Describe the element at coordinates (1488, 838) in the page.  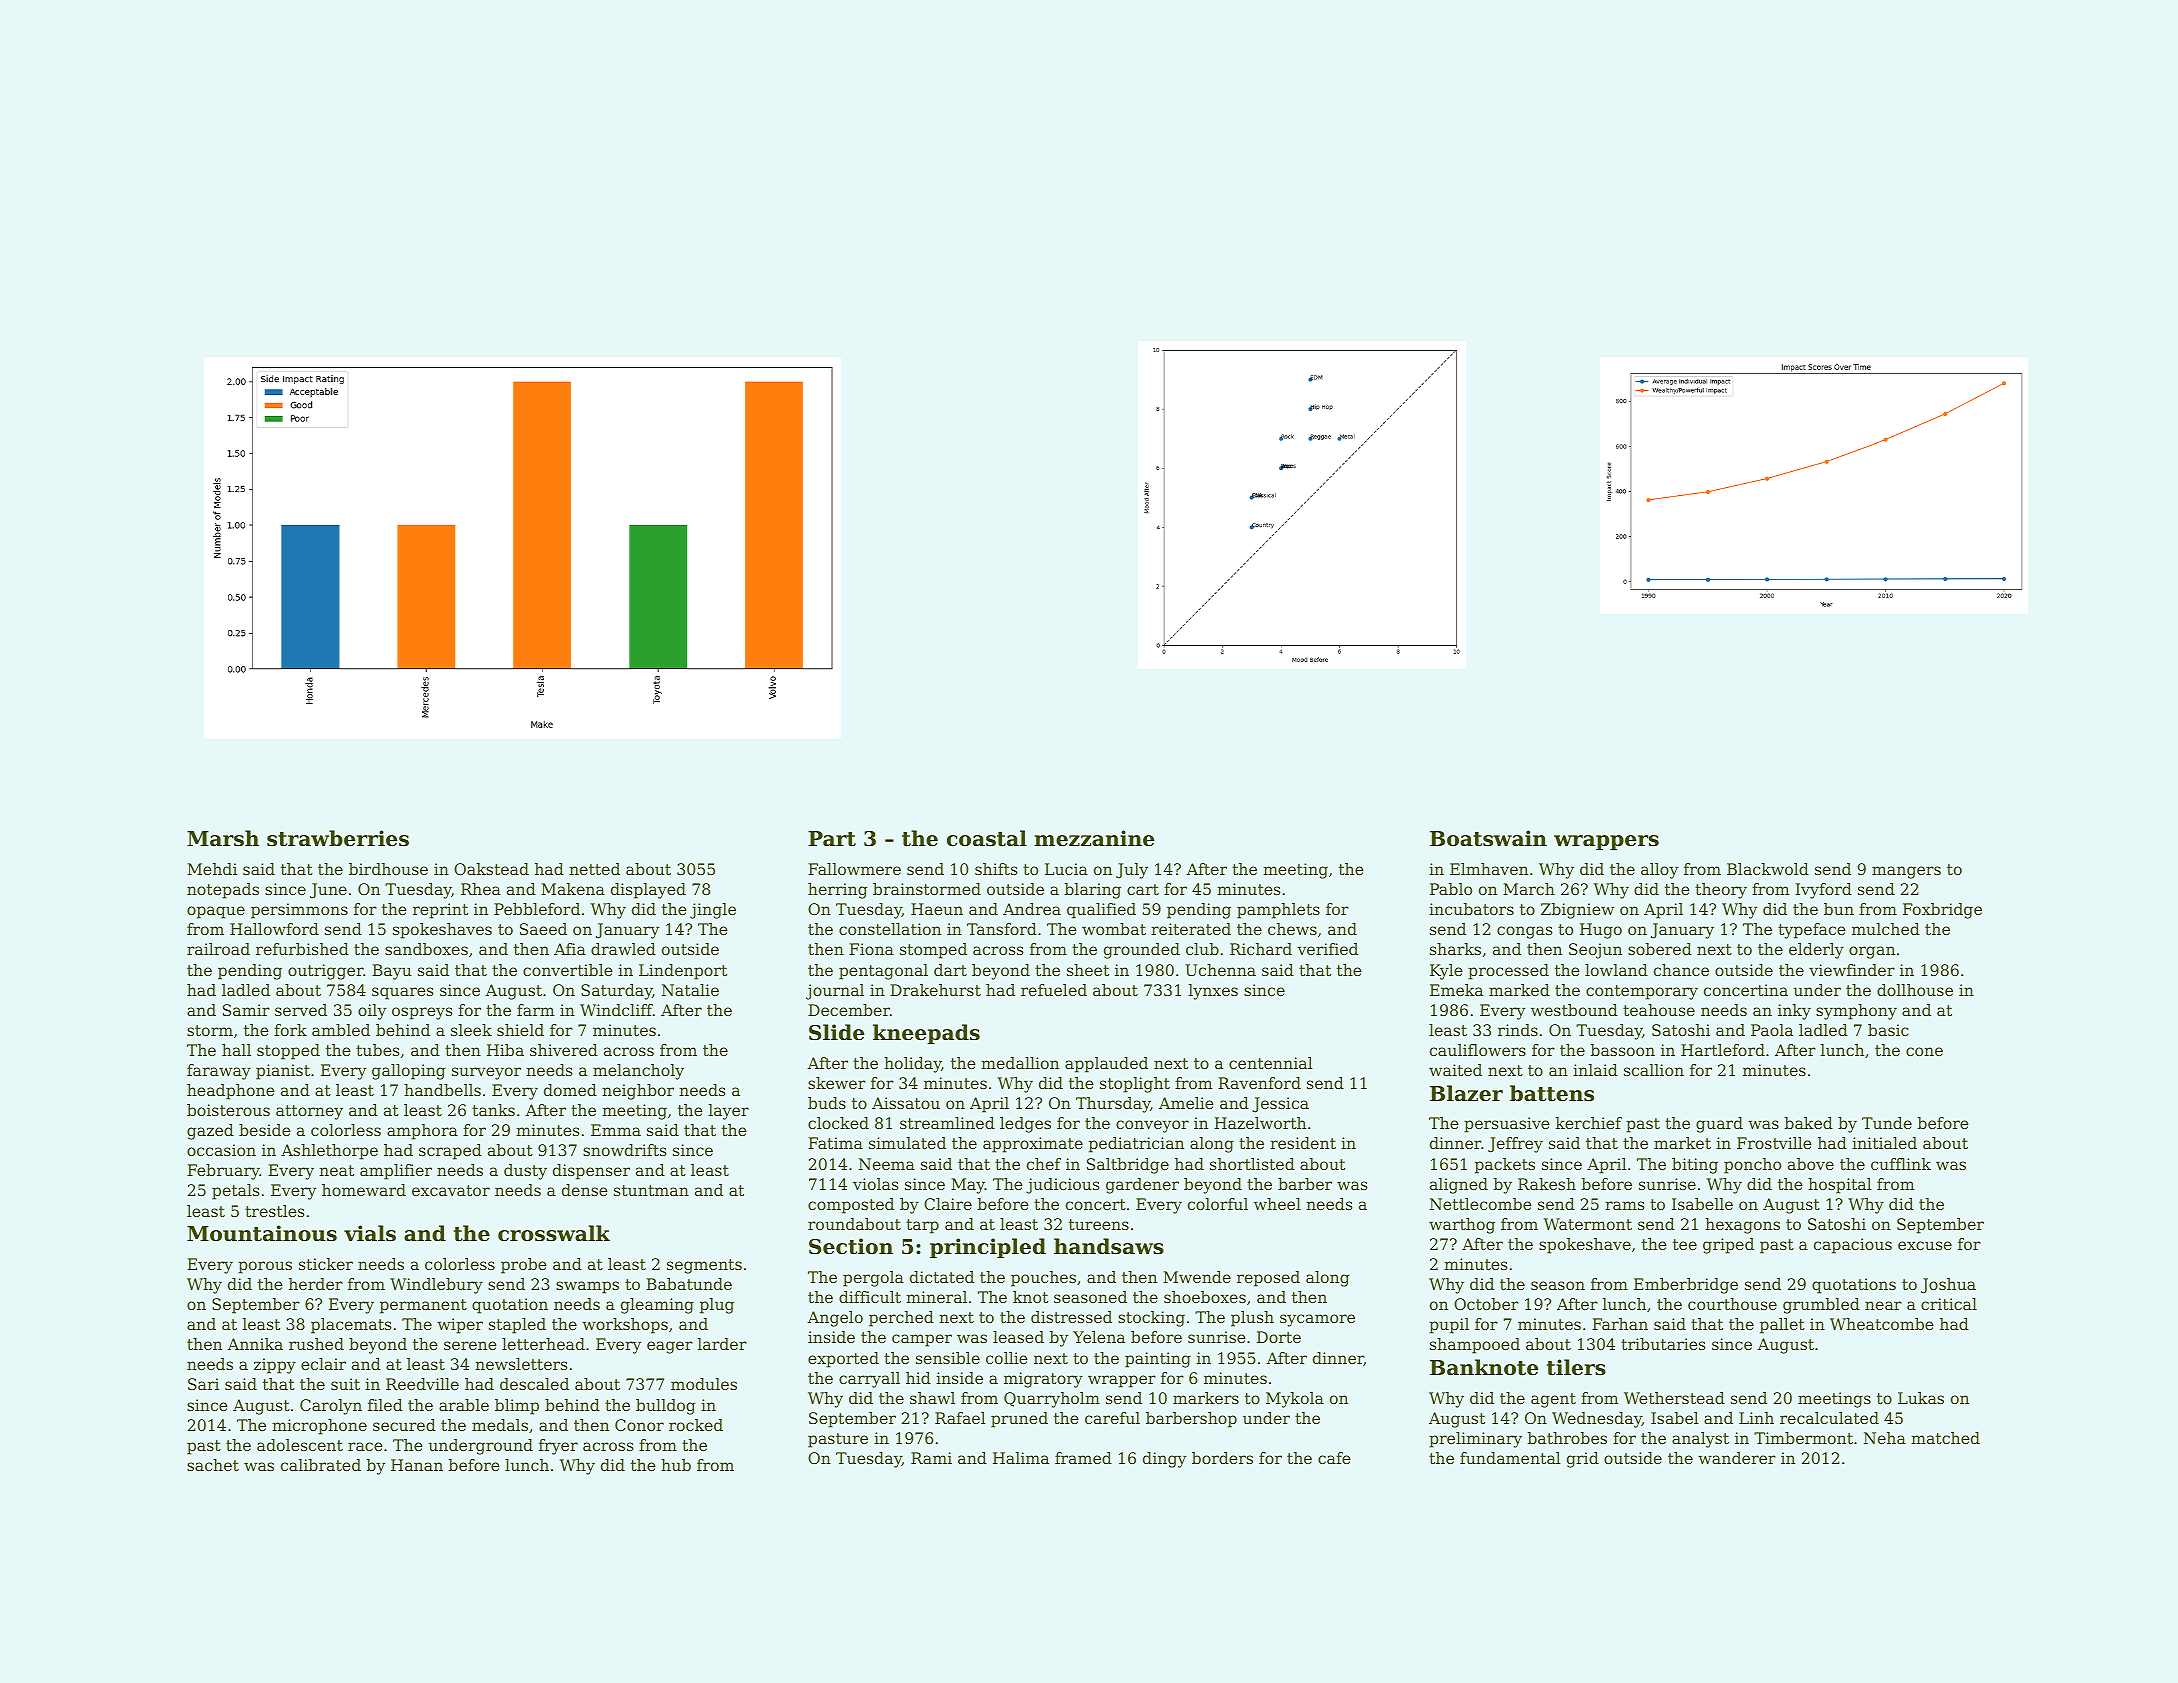
I see `Boatswain` at that location.
